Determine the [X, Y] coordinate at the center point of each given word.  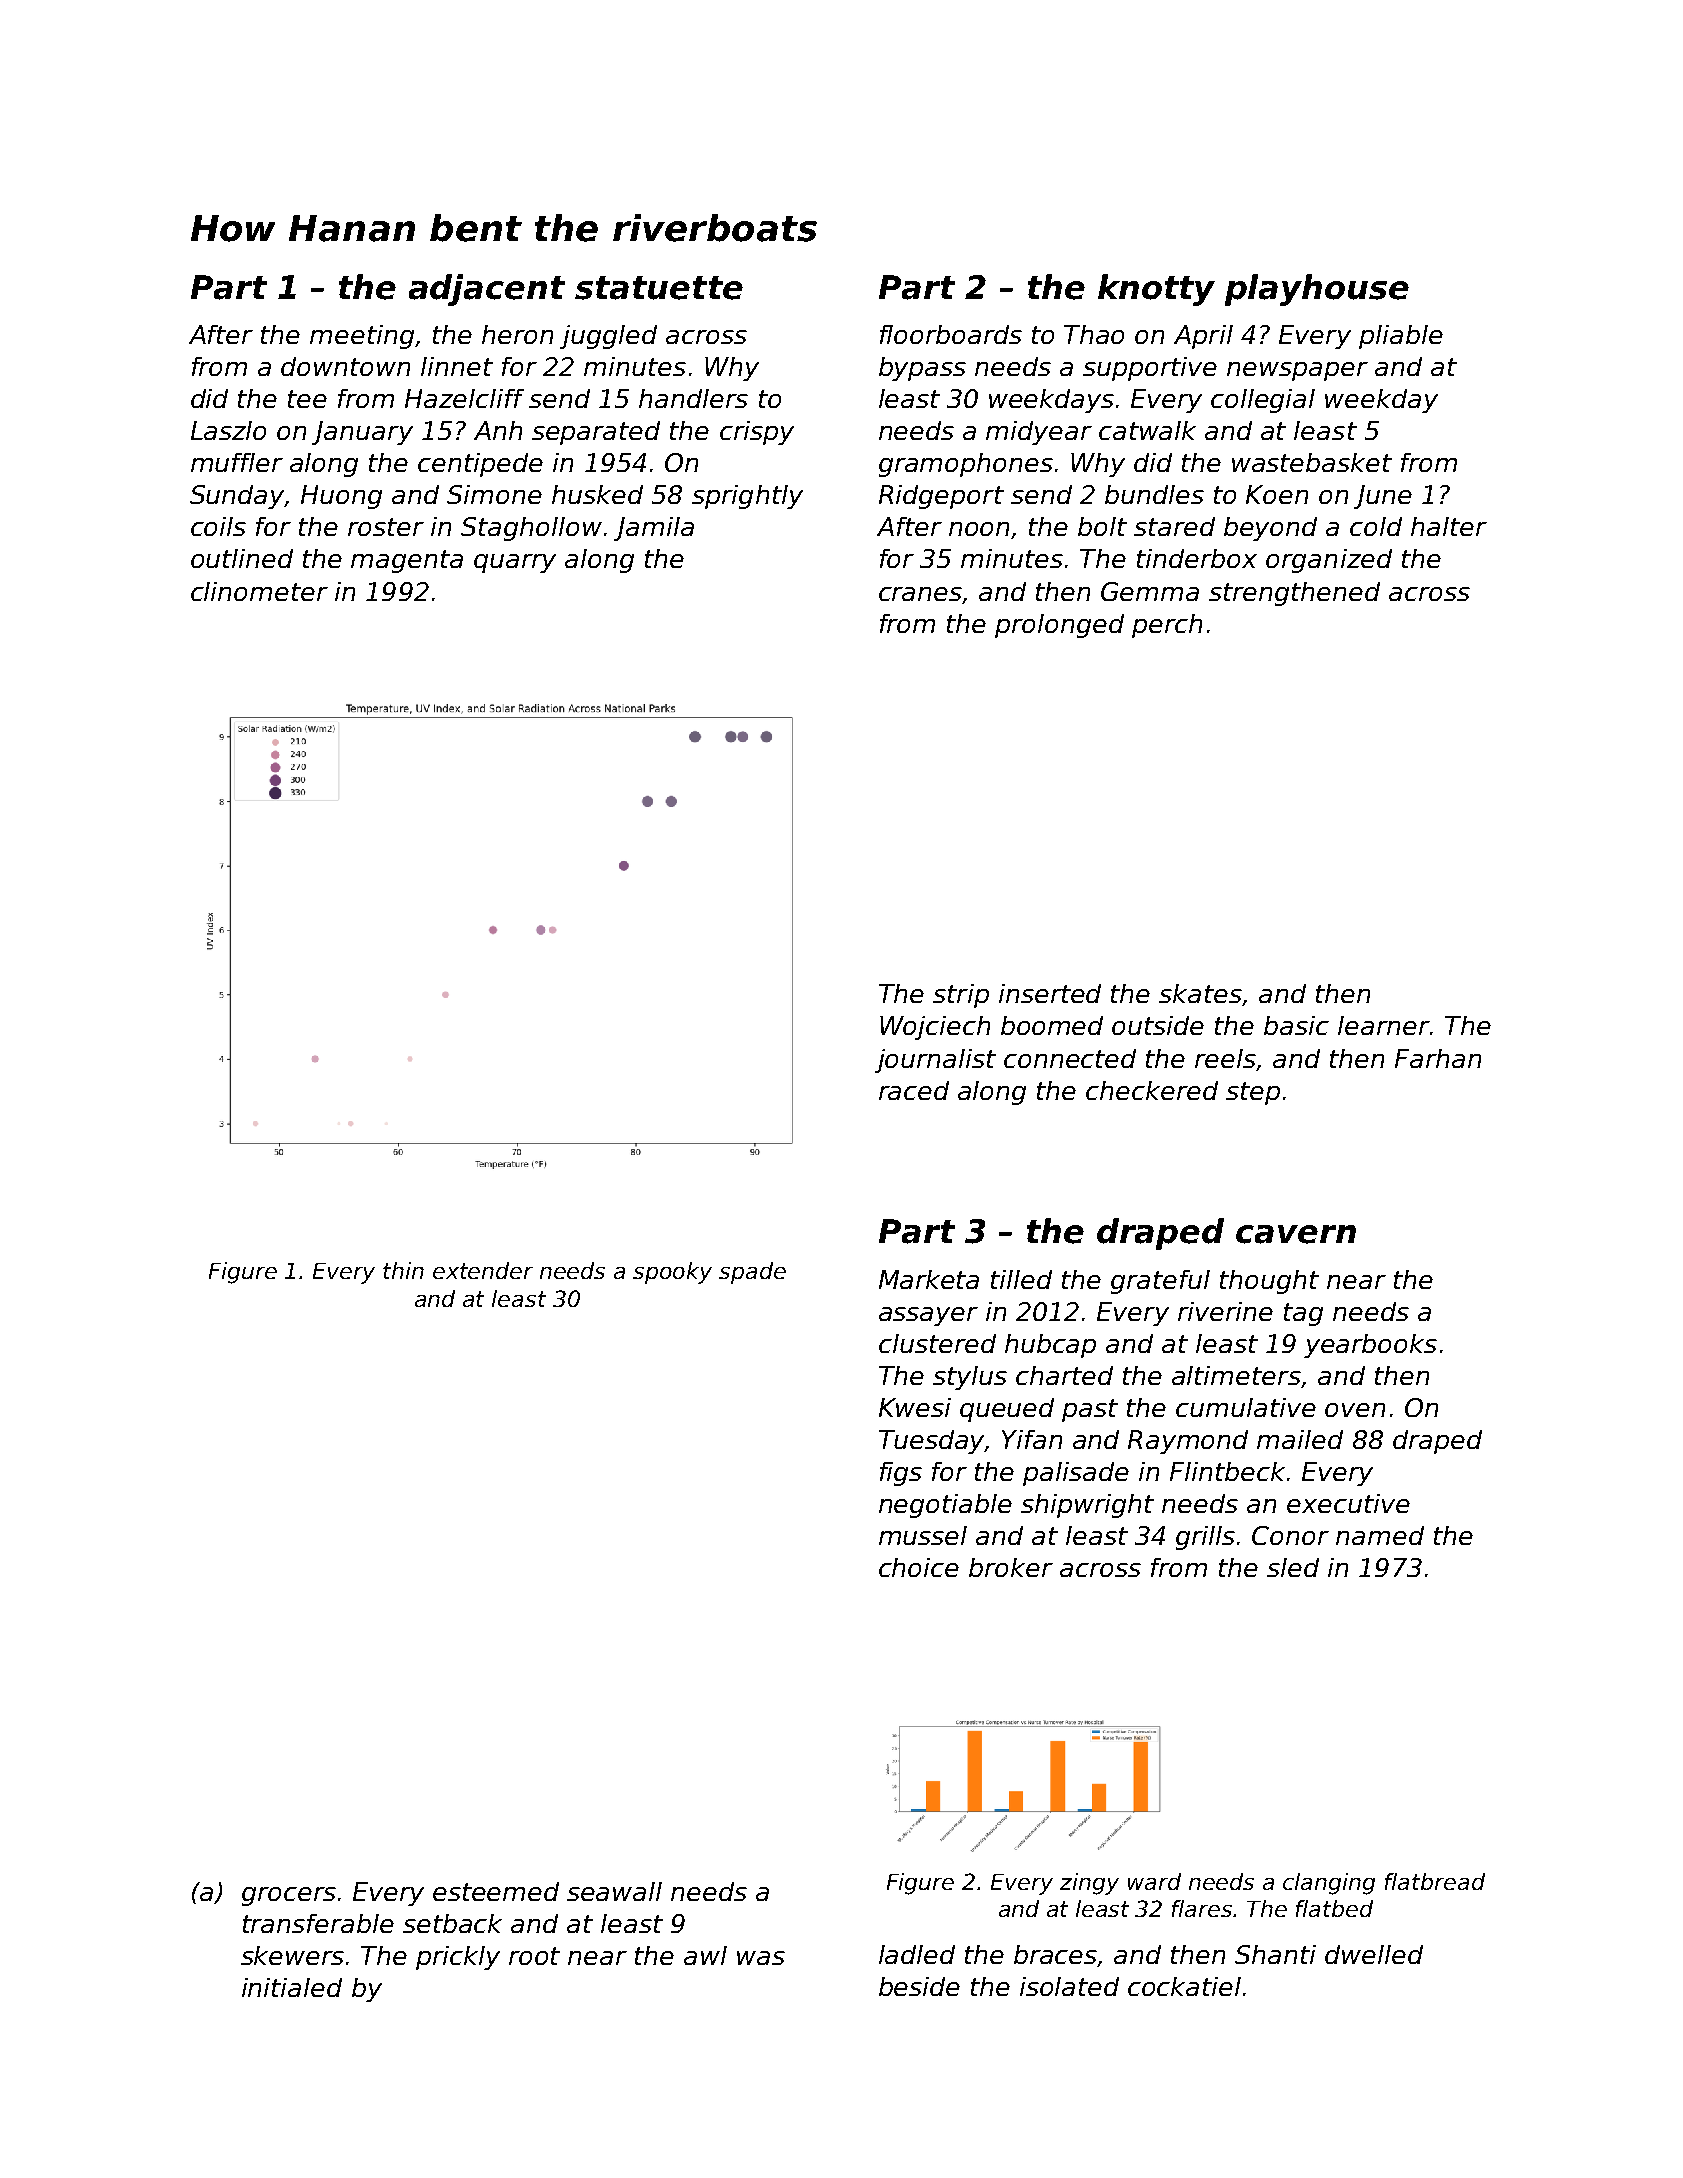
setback [452, 1923]
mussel [923, 1535]
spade [752, 1273]
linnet [457, 366]
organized [1329, 561]
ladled [917, 1954]
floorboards [951, 334]
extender [483, 1270]
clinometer [259, 591]
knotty [1156, 290]
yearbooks [1370, 1346]
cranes [920, 594]
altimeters [1236, 1375]
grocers [289, 1896]
